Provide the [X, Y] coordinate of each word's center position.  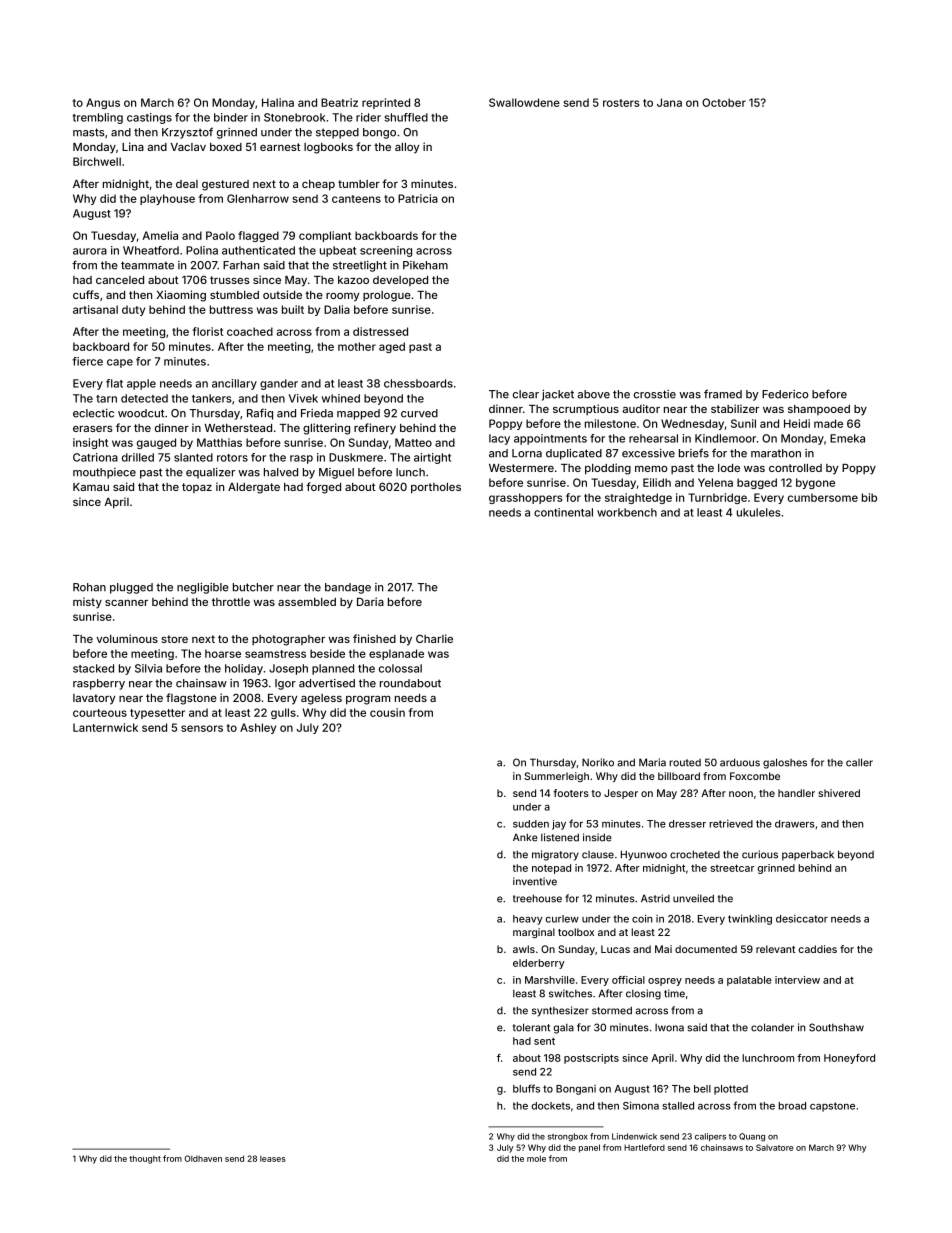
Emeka [847, 438]
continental [563, 512]
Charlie [434, 638]
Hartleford [644, 1147]
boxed [226, 147]
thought [145, 1159]
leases [273, 1158]
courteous [100, 713]
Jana [669, 102]
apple [141, 384]
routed [685, 763]
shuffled [406, 117]
